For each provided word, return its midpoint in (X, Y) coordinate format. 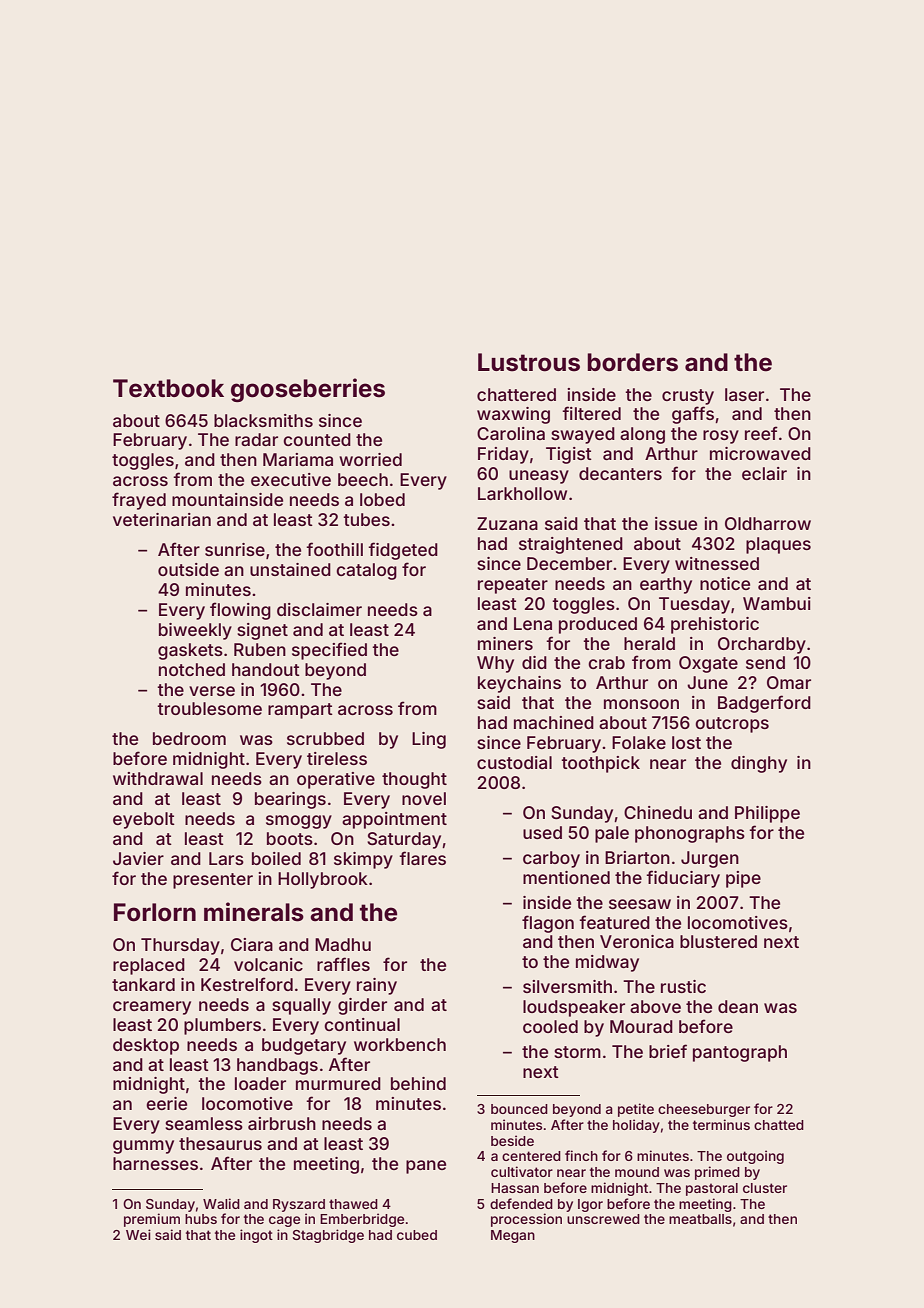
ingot (256, 1236)
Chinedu (658, 812)
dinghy (759, 764)
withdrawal (158, 778)
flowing (240, 611)
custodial (514, 762)
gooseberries (308, 390)
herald (649, 643)
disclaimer (319, 609)
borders (632, 362)
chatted (779, 1125)
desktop (146, 1046)
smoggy (299, 822)
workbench (400, 1044)
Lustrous (529, 362)
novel (424, 798)
